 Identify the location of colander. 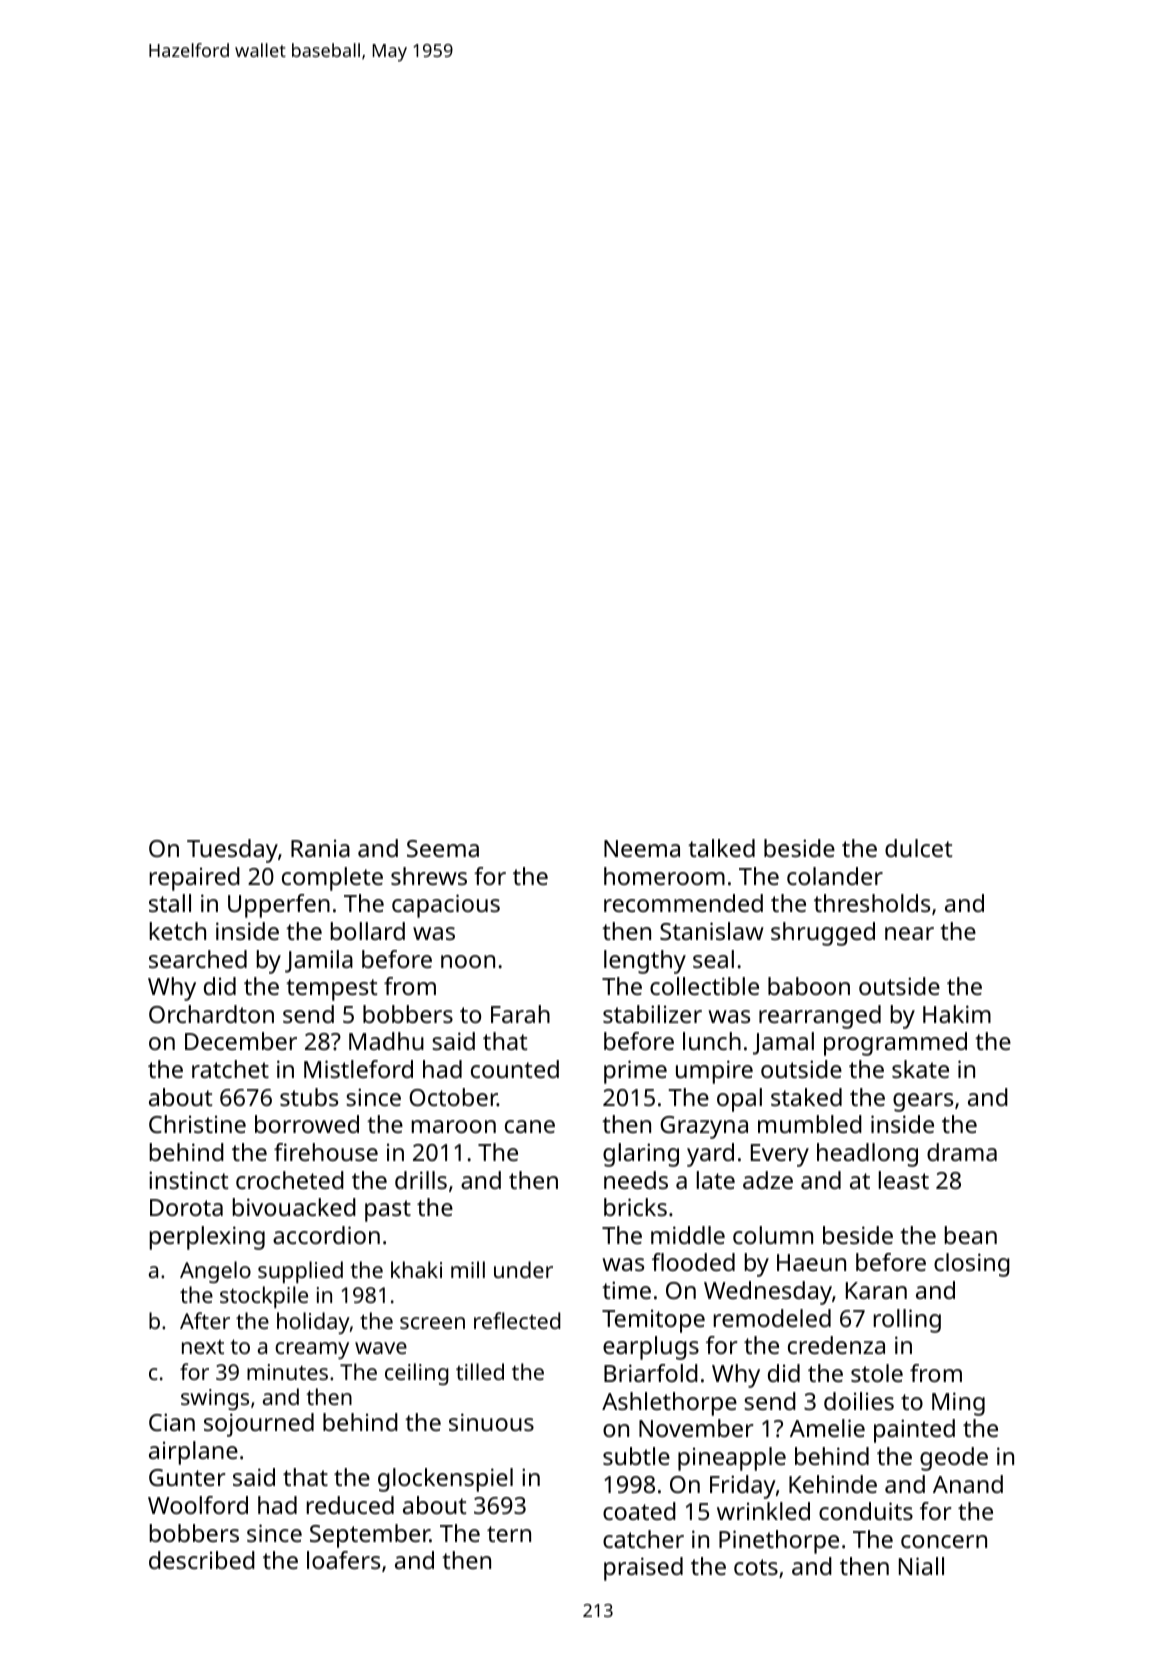
(835, 876).
